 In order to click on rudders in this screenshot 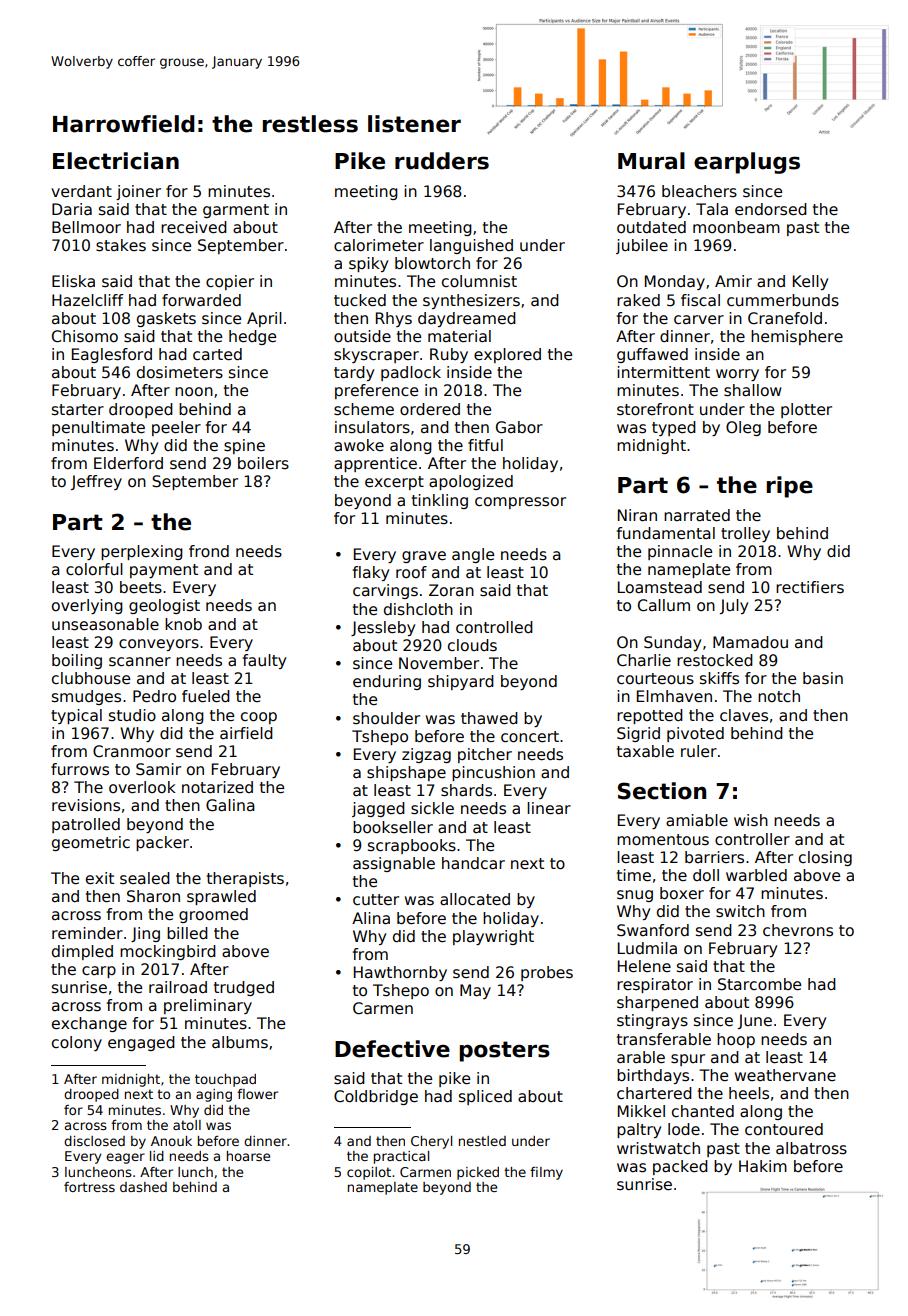, I will do `click(442, 161)`.
